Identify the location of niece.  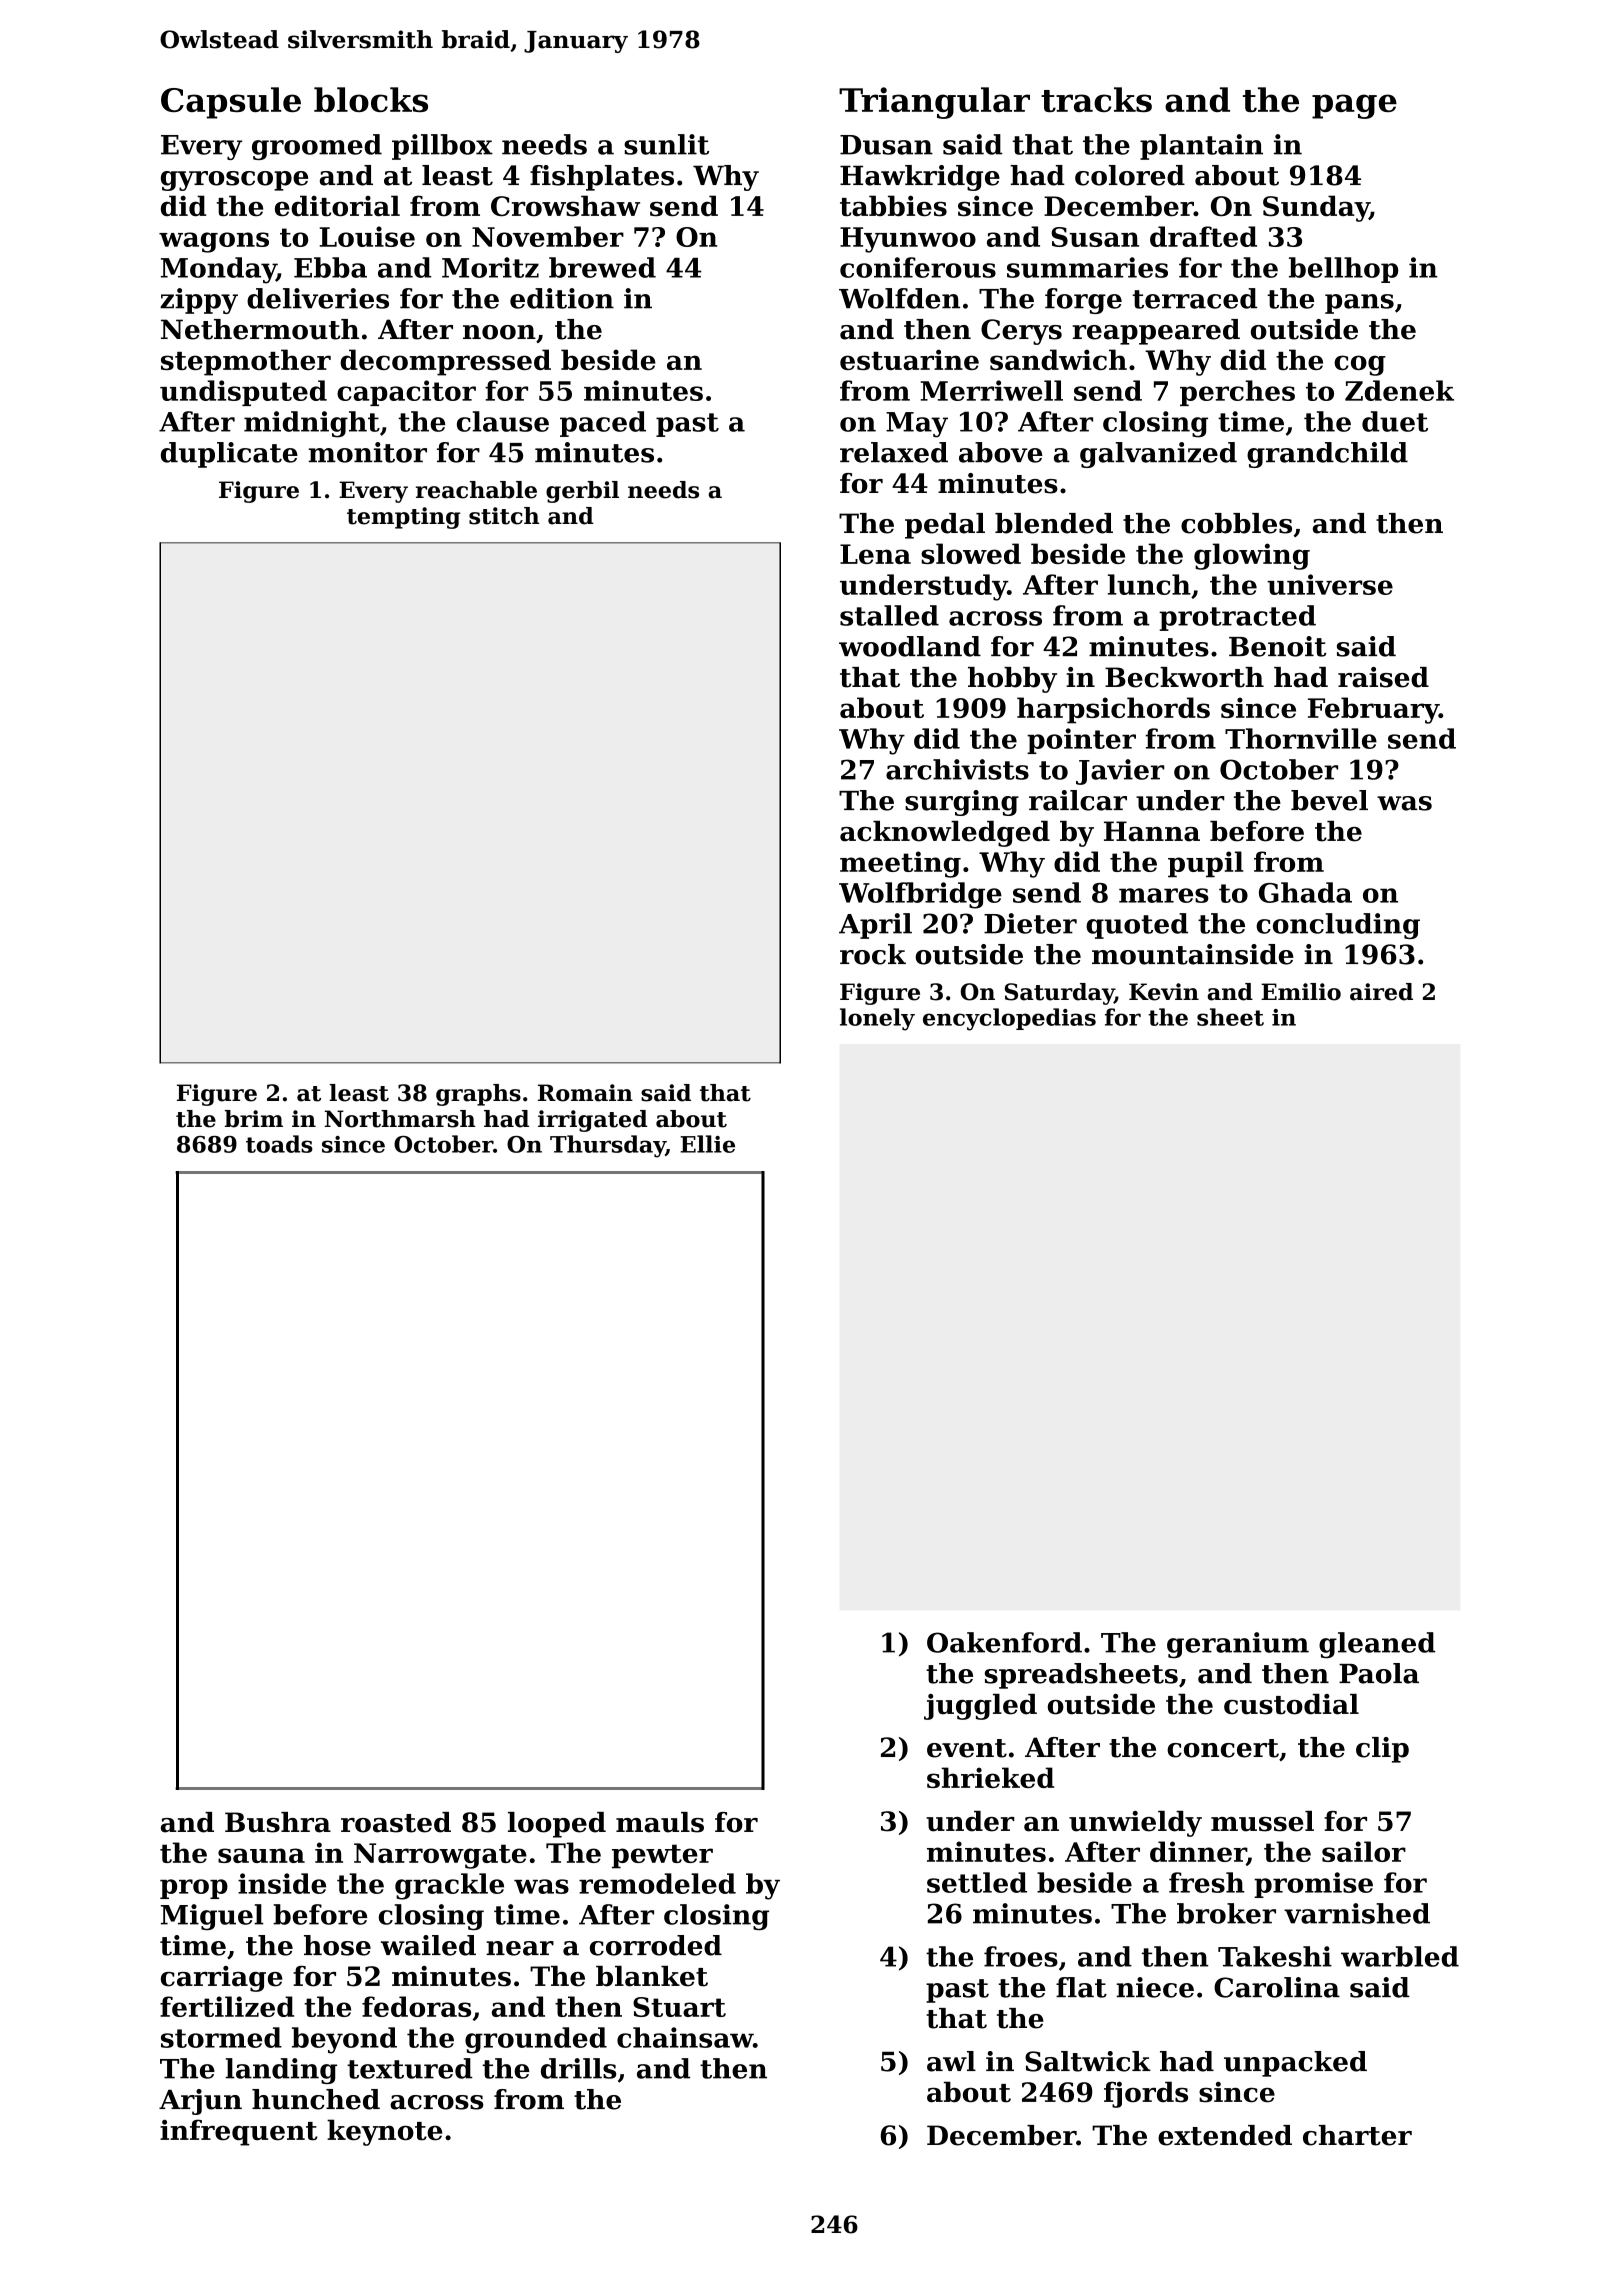
(1155, 1987).
